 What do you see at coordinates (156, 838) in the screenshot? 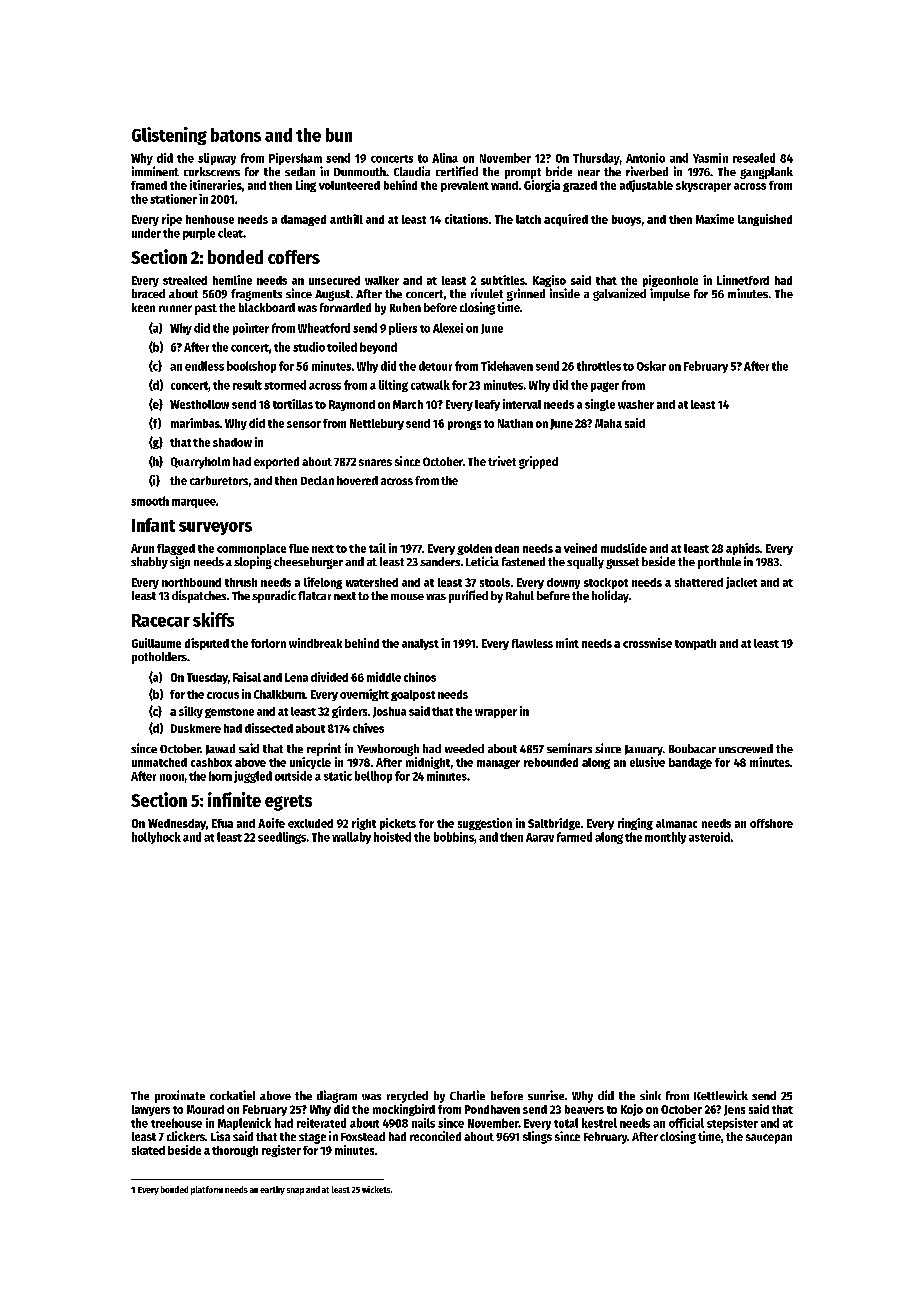
I see `hollyhock` at bounding box center [156, 838].
